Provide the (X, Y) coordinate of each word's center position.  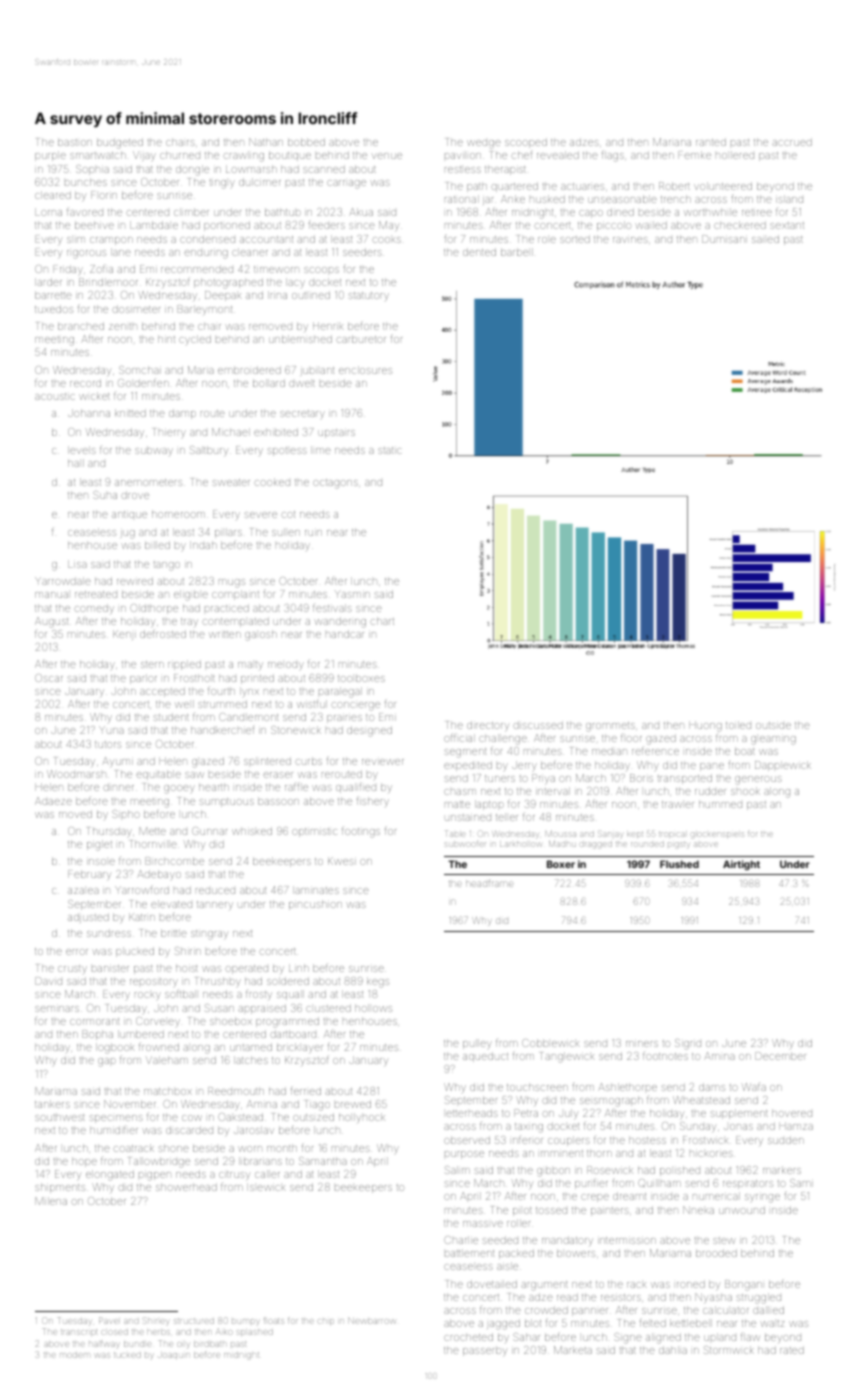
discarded (189, 1130)
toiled (738, 725)
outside (773, 725)
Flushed (679, 864)
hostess (647, 1140)
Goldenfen (143, 382)
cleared (53, 195)
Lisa (77, 564)
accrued (792, 142)
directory (488, 726)
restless (463, 169)
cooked (272, 482)
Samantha (323, 1161)
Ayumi (117, 762)
